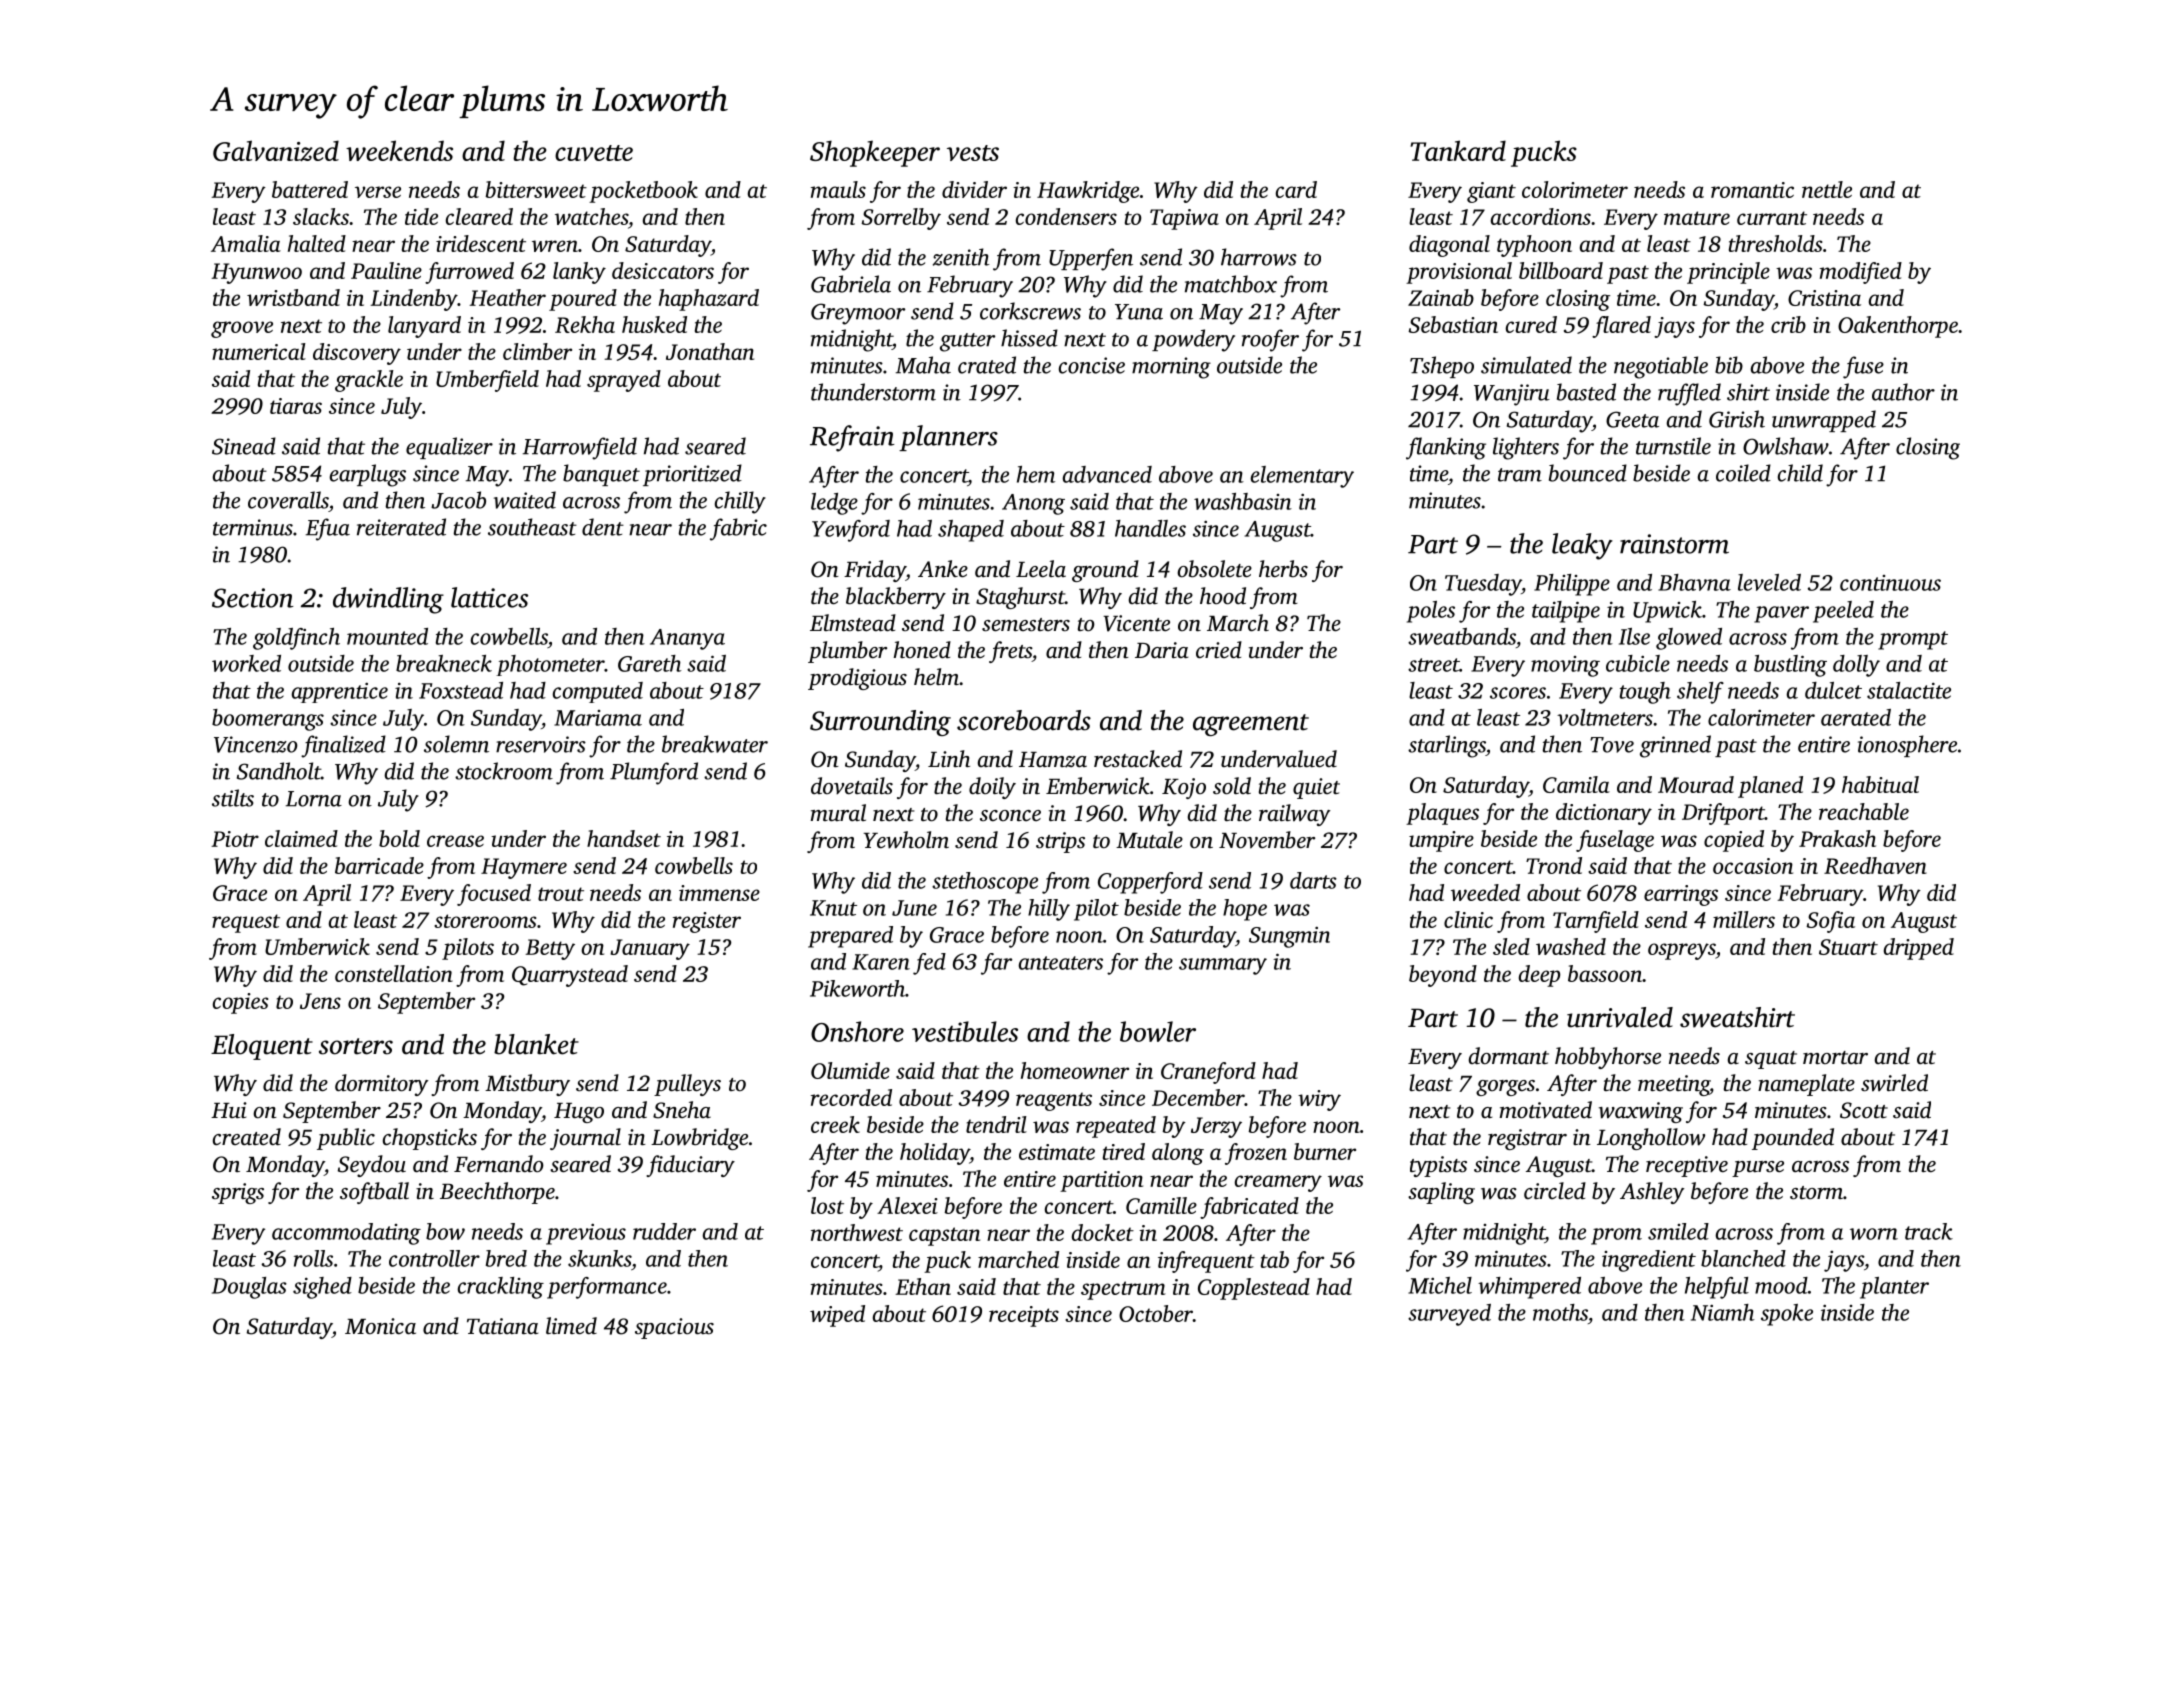 This screenshot has height=1683, width=2178. What do you see at coordinates (715, 744) in the screenshot?
I see `breakwater` at bounding box center [715, 744].
